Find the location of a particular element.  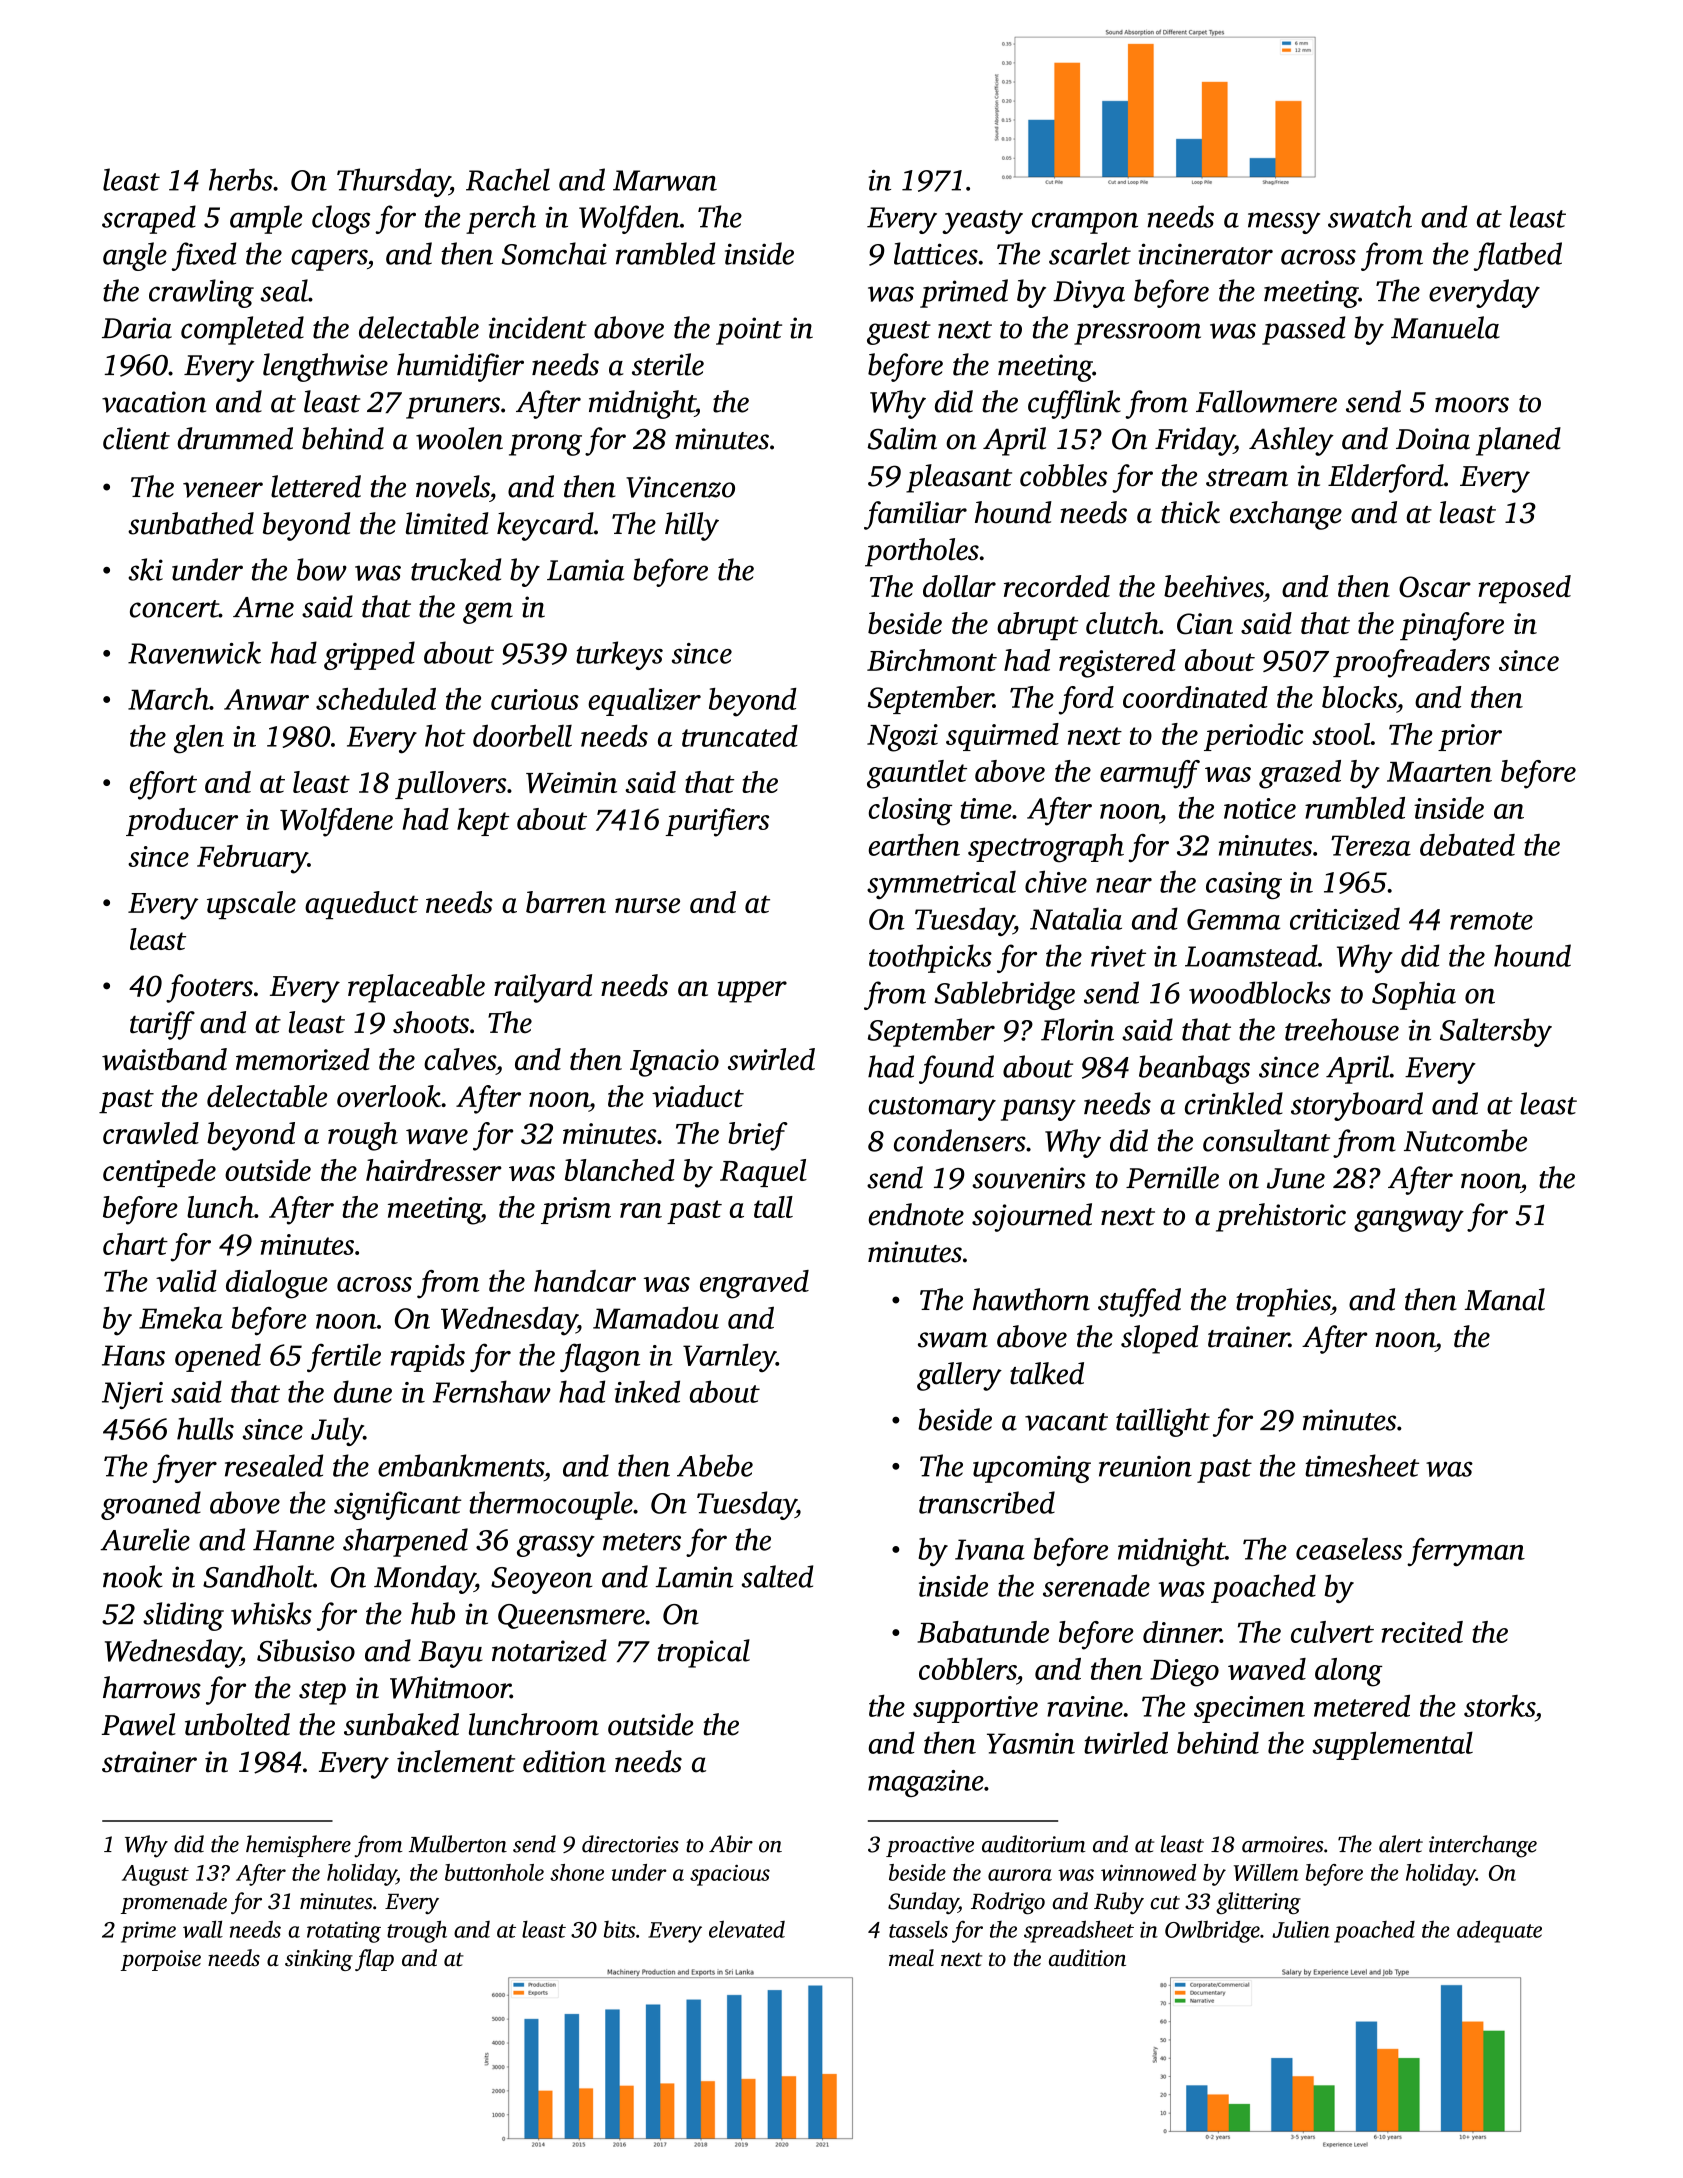

pansy is located at coordinates (1038, 1110).
